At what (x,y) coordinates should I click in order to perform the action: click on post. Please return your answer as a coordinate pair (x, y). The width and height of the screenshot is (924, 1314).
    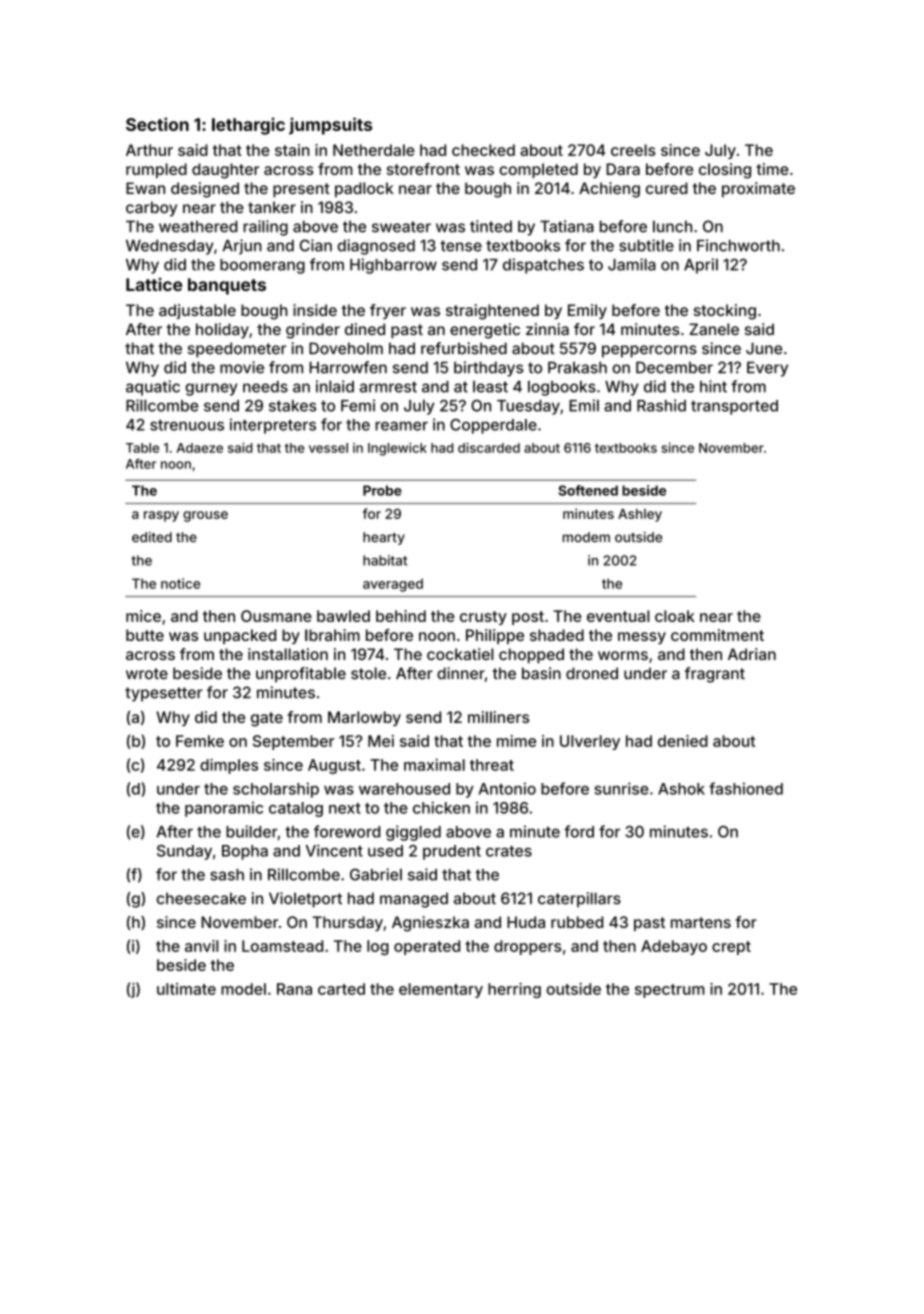
    Looking at the image, I should click on (528, 618).
